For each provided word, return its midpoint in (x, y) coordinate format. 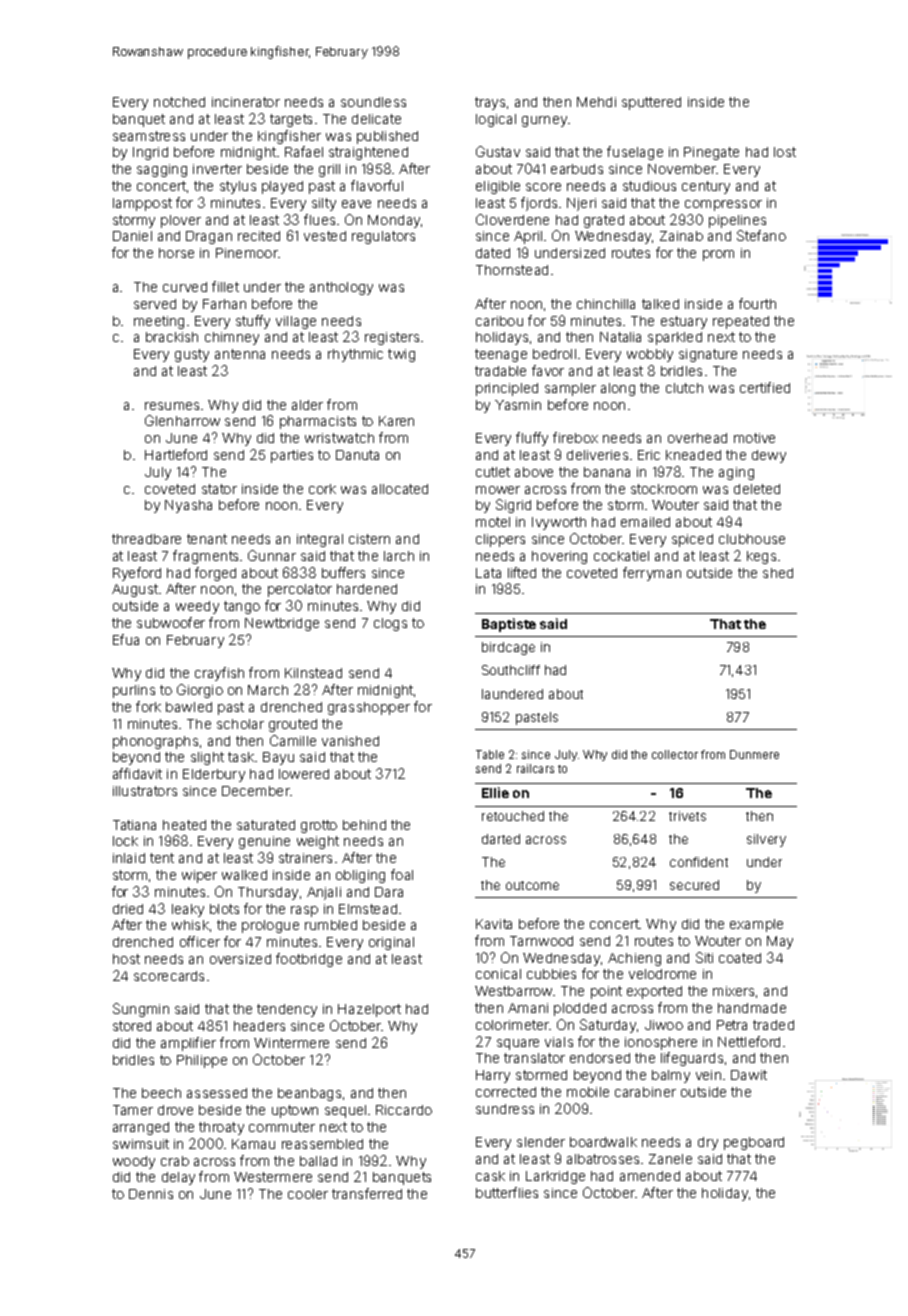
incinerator (246, 102)
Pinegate (711, 153)
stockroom (664, 489)
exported (654, 992)
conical (498, 974)
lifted (522, 572)
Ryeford (137, 574)
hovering (559, 557)
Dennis (151, 1194)
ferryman (652, 574)
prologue (270, 926)
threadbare (146, 539)
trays (490, 103)
